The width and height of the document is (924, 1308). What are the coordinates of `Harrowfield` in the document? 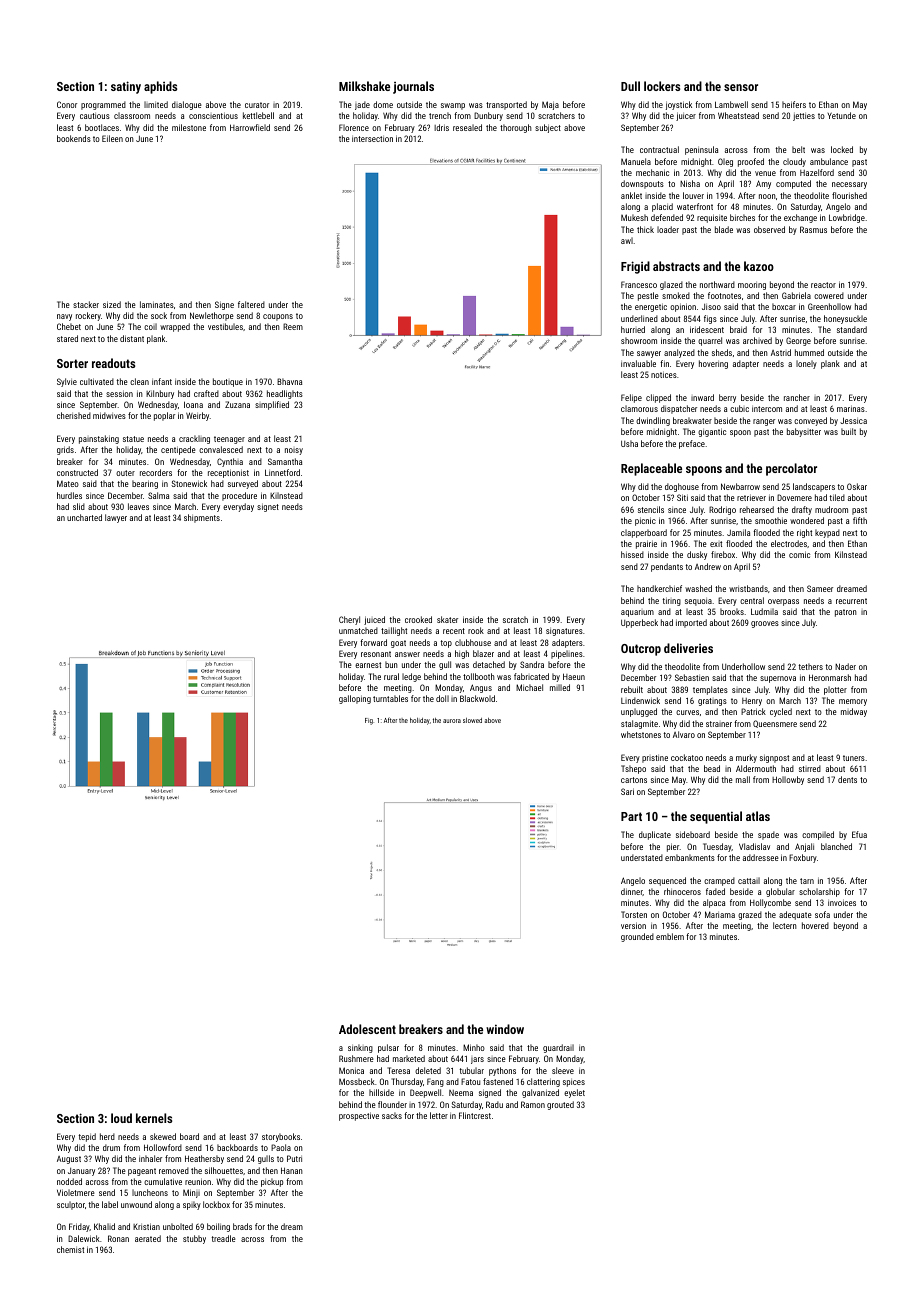 It's located at (250, 127).
